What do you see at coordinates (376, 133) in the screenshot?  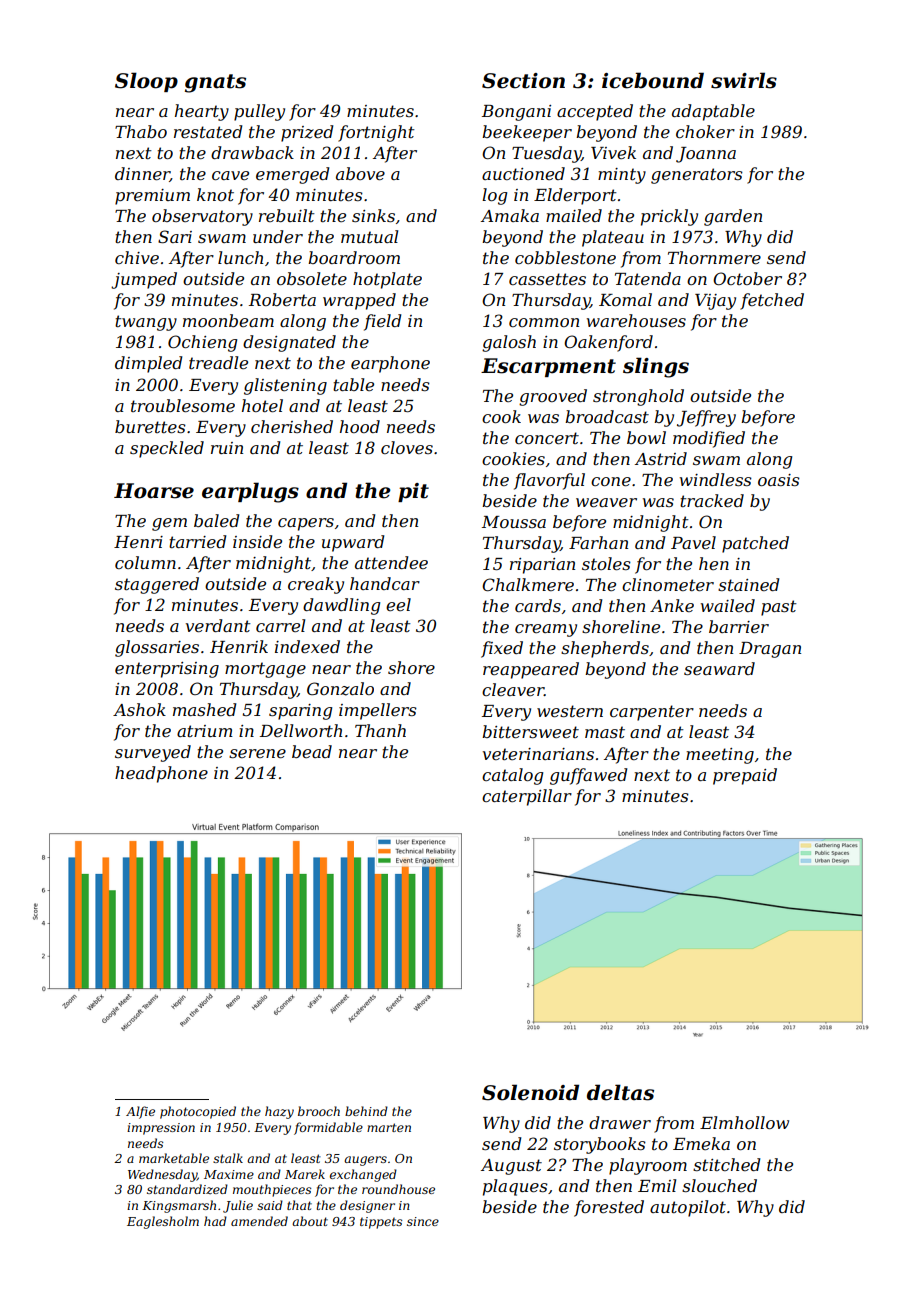 I see `fortnight` at bounding box center [376, 133].
